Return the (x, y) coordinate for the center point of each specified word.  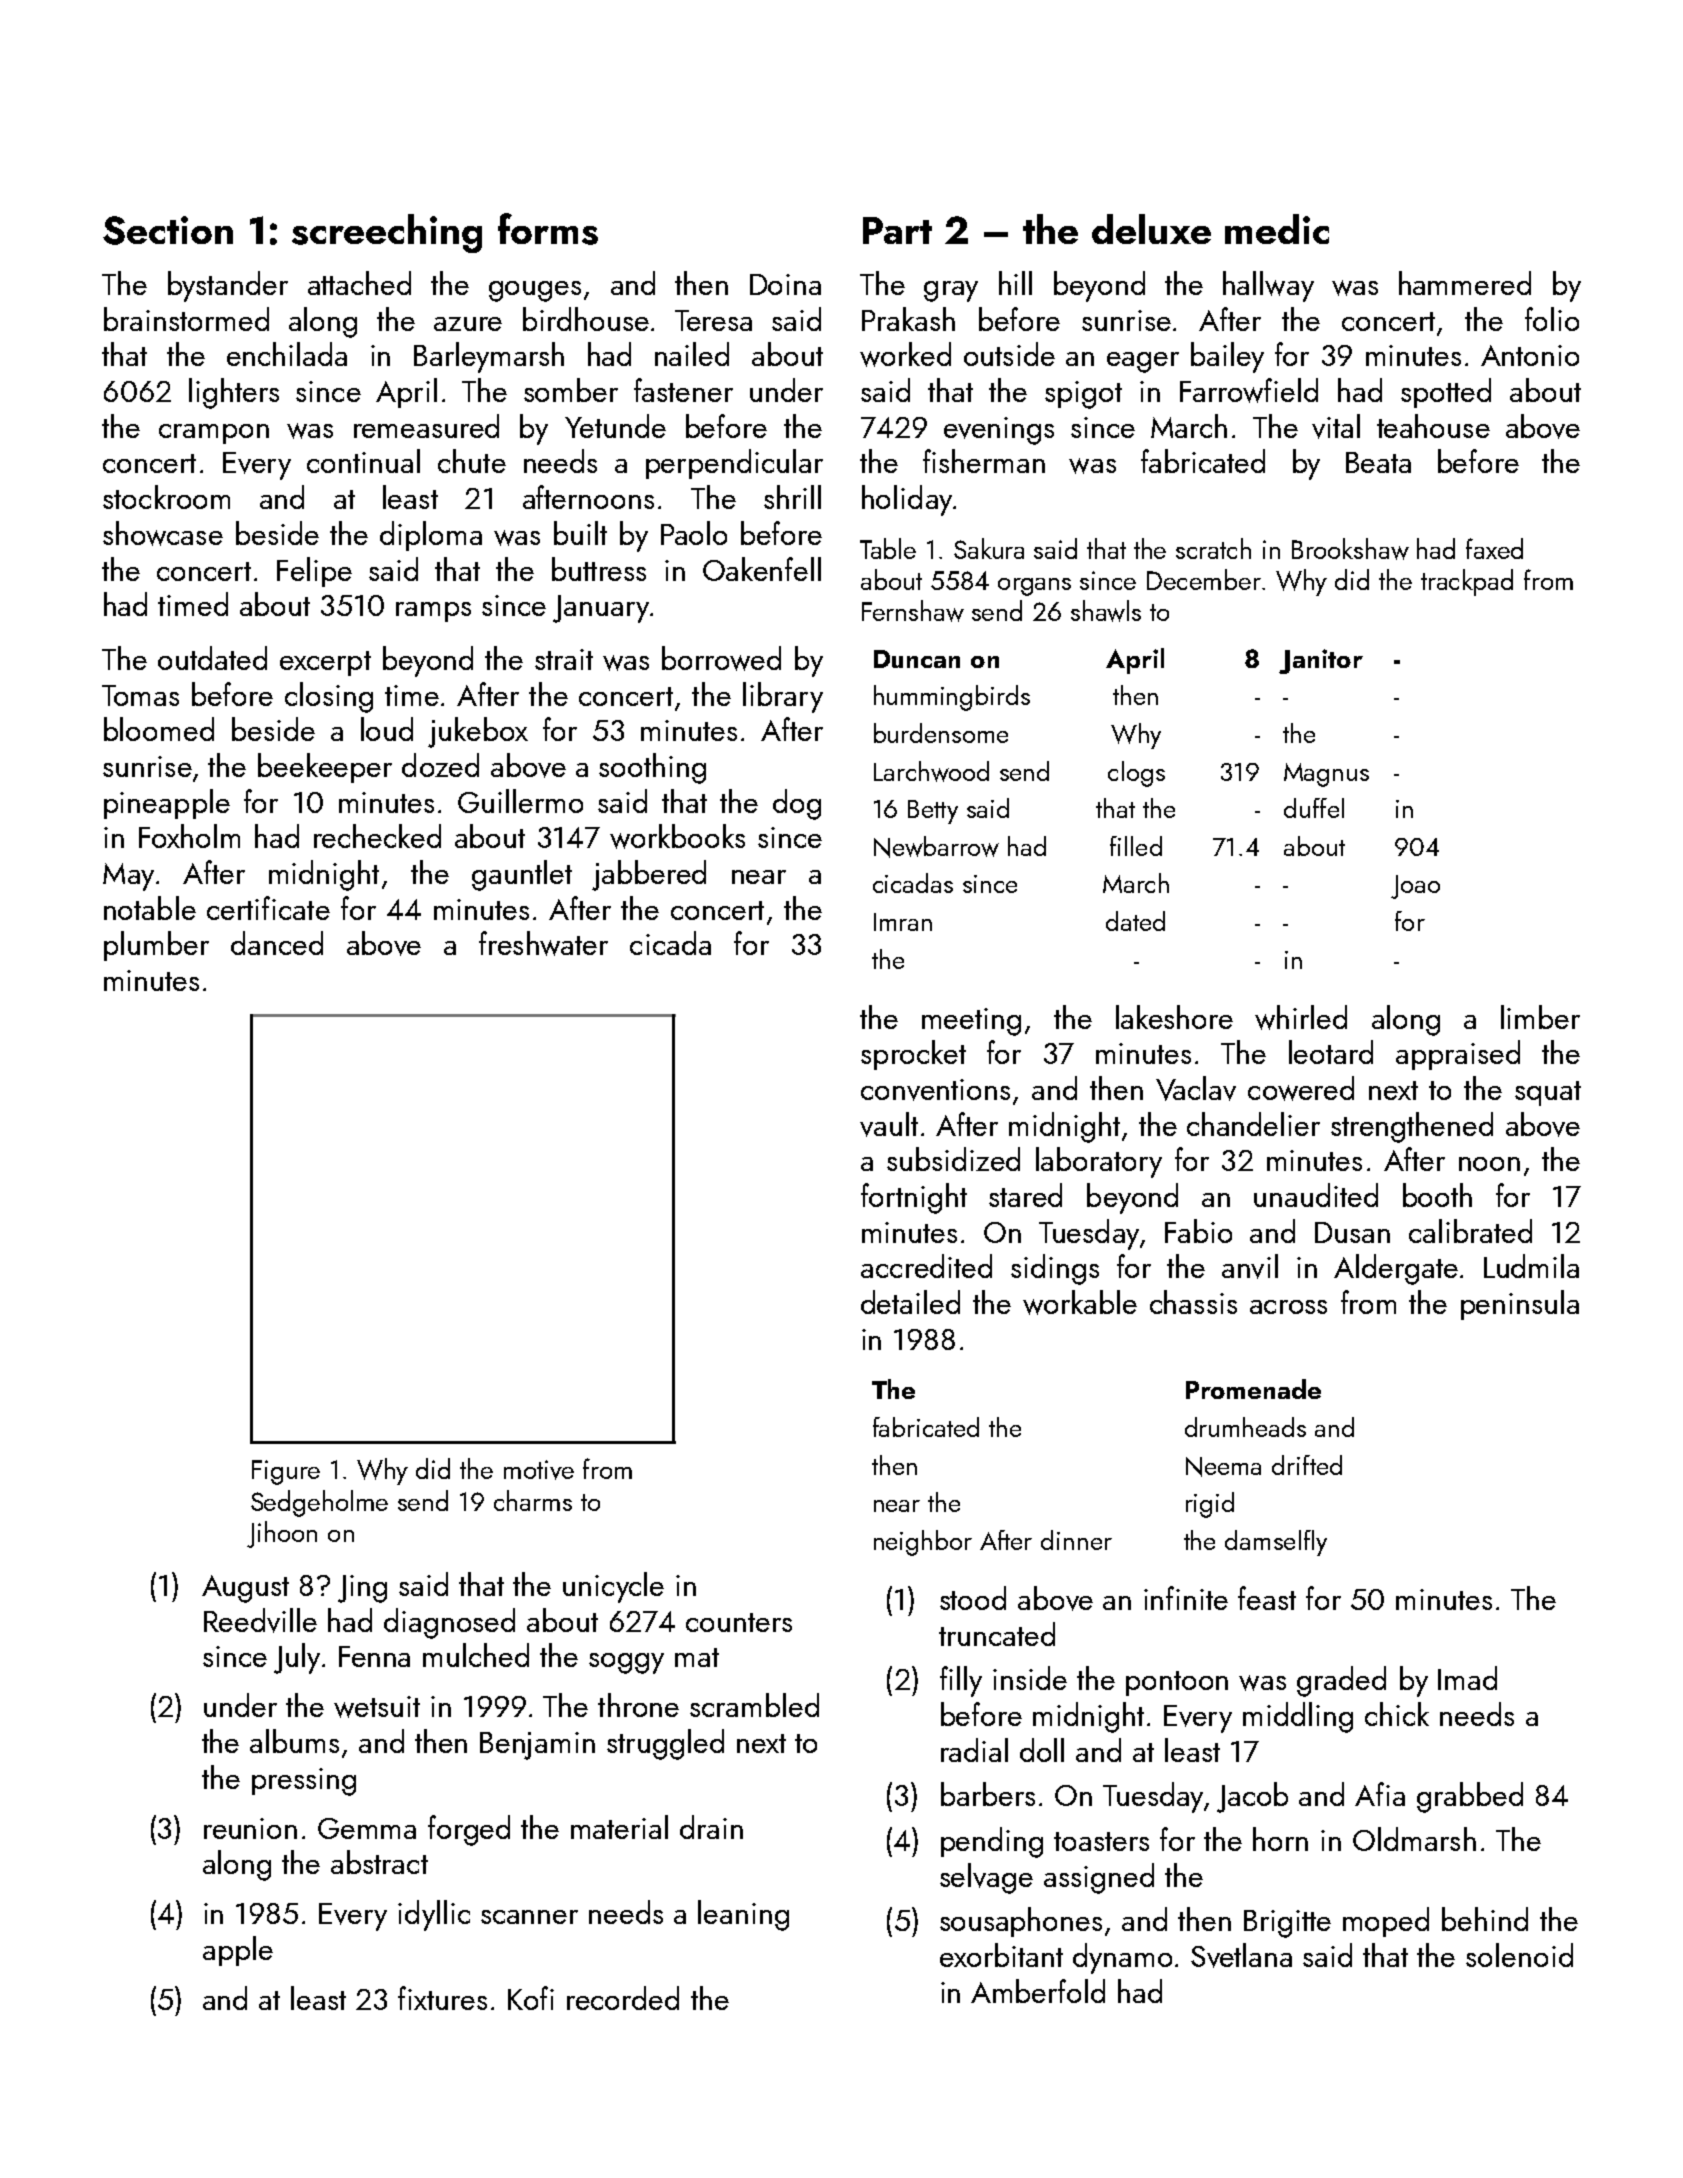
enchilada (287, 354)
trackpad (1467, 582)
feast (1267, 1598)
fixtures (442, 1998)
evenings (999, 431)
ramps (433, 612)
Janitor (1321, 661)
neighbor (923, 1543)
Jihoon (282, 1534)
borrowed (721, 658)
